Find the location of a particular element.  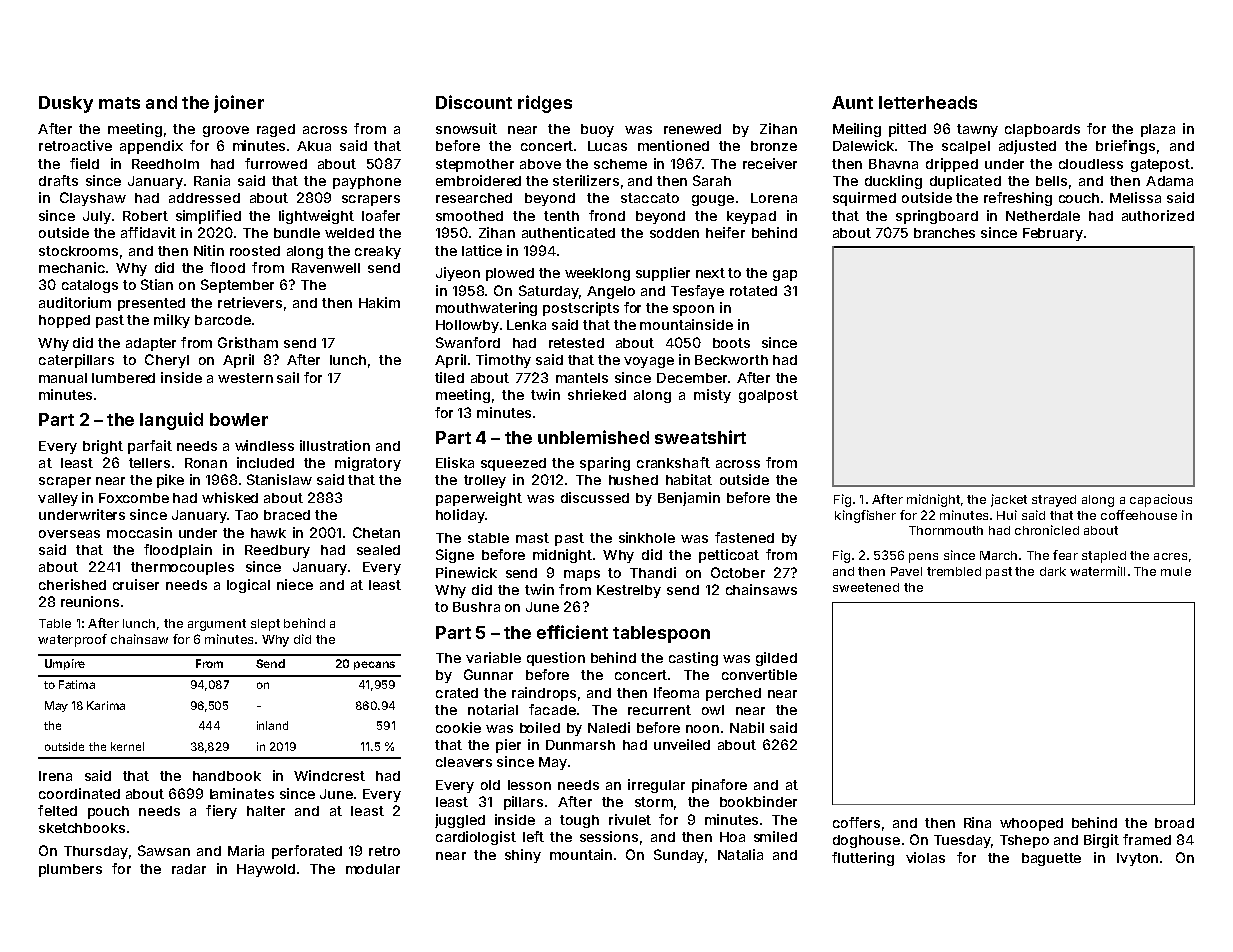

sail is located at coordinates (288, 377).
